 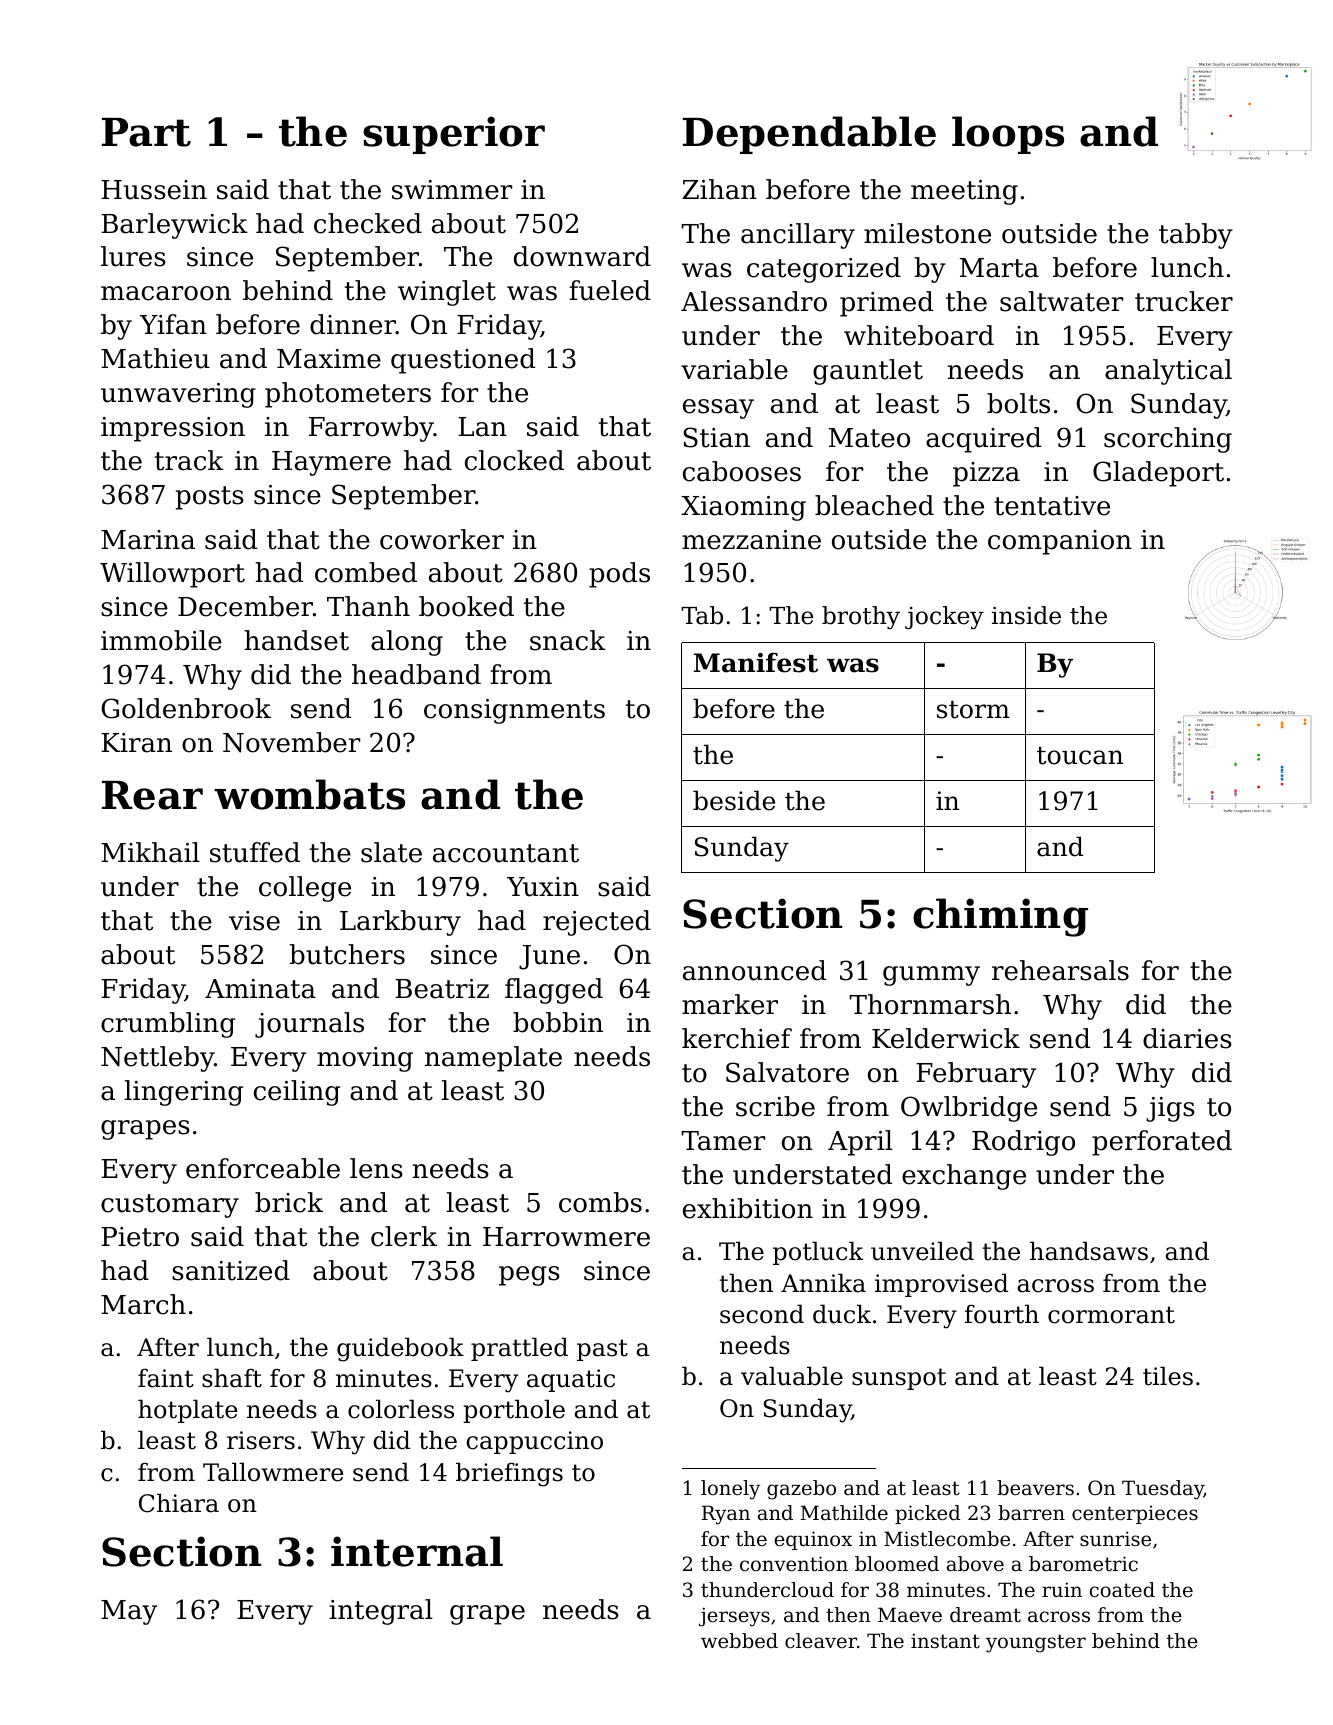 What do you see at coordinates (1008, 135) in the screenshot?
I see `loops` at bounding box center [1008, 135].
